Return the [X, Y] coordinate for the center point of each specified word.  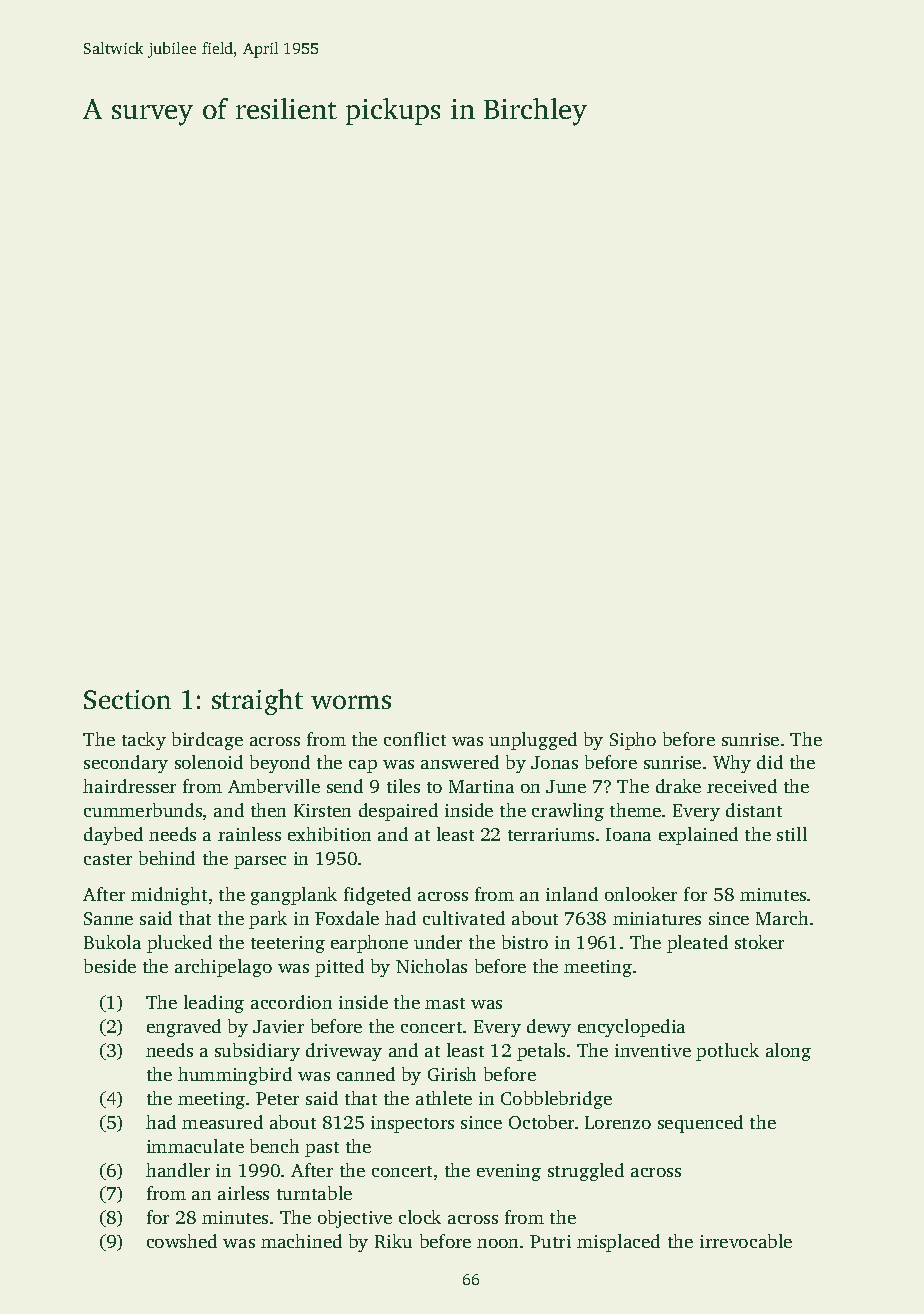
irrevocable [746, 1241]
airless [243, 1193]
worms [351, 702]
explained [698, 836]
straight [257, 702]
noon [497, 1243]
